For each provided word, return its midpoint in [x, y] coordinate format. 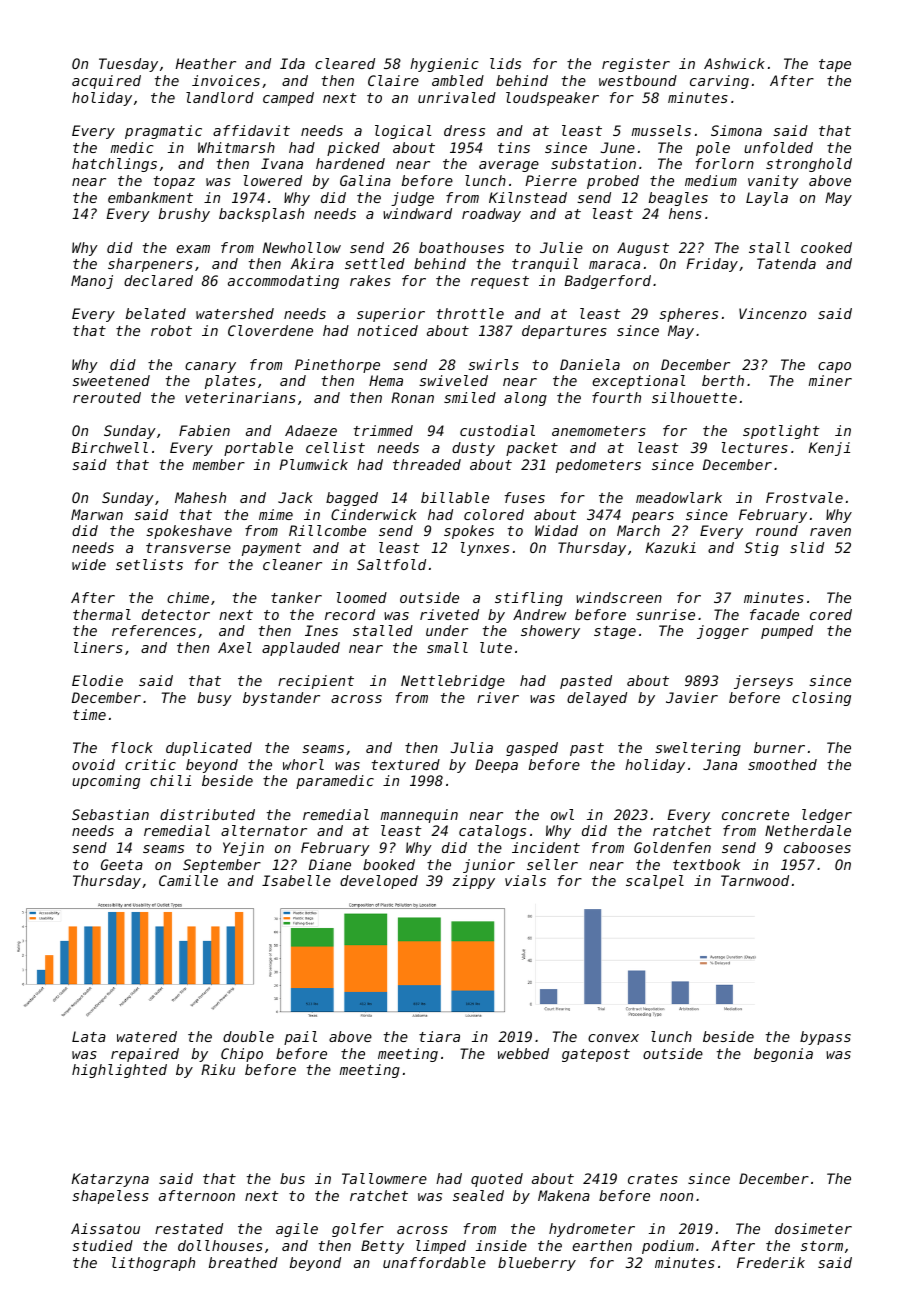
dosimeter [813, 1228]
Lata [89, 1036]
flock [132, 747]
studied [102, 1245]
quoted [497, 1180]
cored [831, 614]
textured [406, 764]
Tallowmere [384, 1178]
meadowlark [679, 497]
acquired [106, 82]
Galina [365, 180]
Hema [386, 380]
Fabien [204, 430]
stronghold [809, 165]
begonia [783, 1055]
